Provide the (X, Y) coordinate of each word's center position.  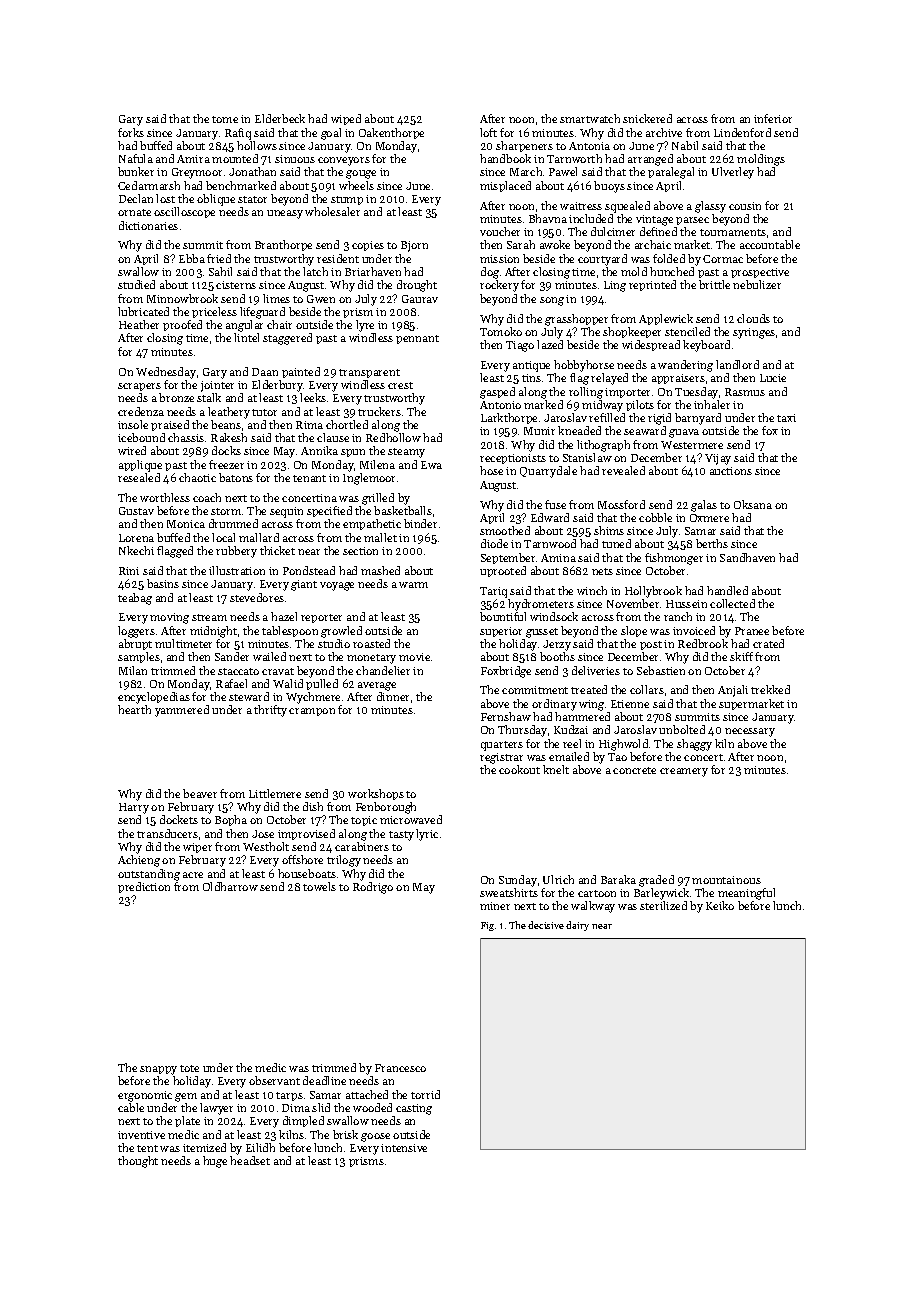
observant (274, 1080)
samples (139, 657)
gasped (497, 393)
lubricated (143, 311)
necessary (750, 732)
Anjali (733, 691)
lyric (427, 835)
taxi (786, 418)
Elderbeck (280, 118)
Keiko (720, 905)
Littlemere (275, 793)
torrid (425, 1094)
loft (488, 132)
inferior (773, 118)
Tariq (493, 592)
